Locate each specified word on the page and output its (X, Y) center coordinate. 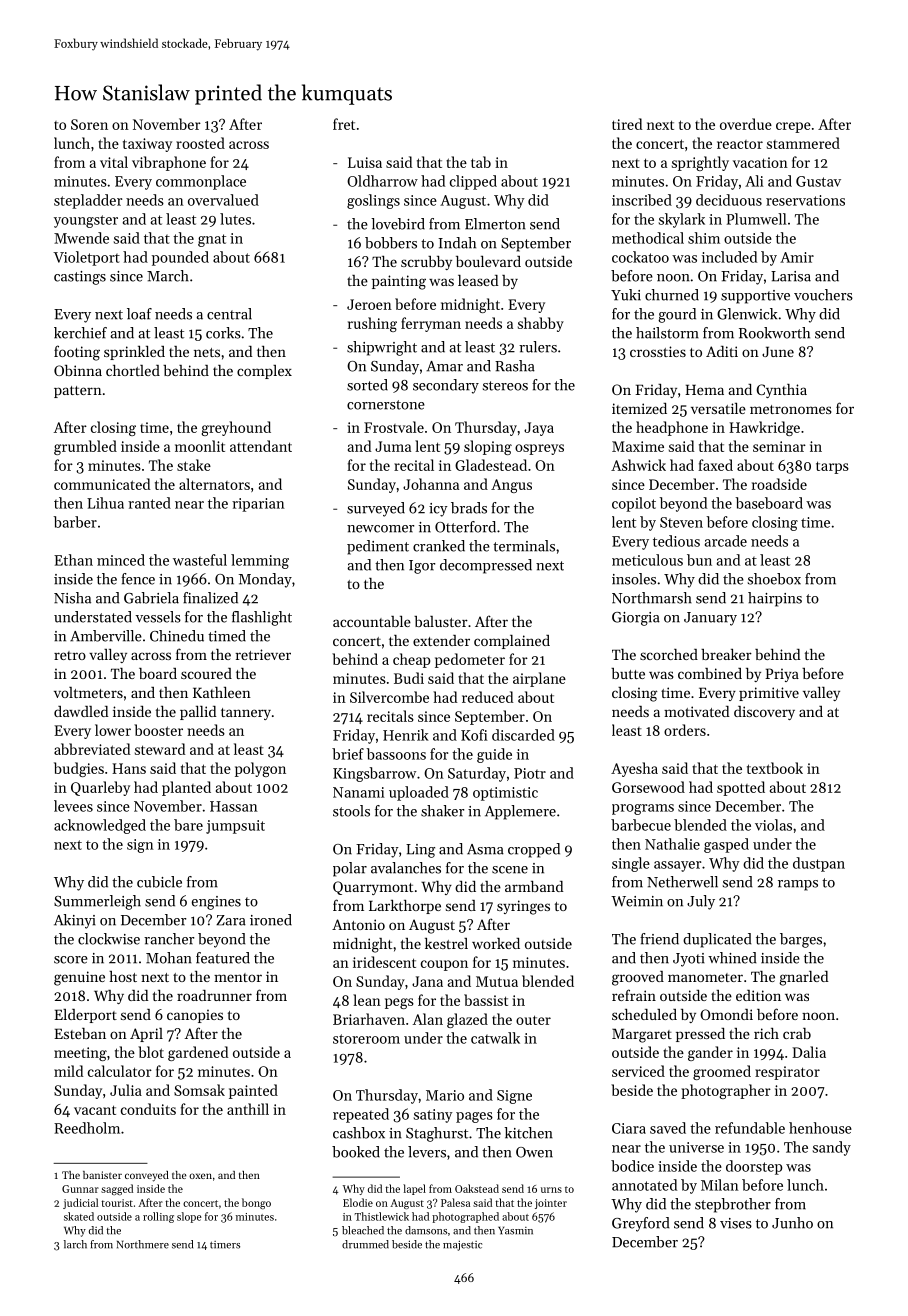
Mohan (169, 958)
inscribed (642, 200)
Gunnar (80, 1189)
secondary (446, 386)
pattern (78, 392)
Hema (704, 389)
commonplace (201, 182)
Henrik (406, 735)
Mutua (497, 981)
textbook (775, 768)
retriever (263, 654)
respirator (787, 1073)
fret (344, 124)
